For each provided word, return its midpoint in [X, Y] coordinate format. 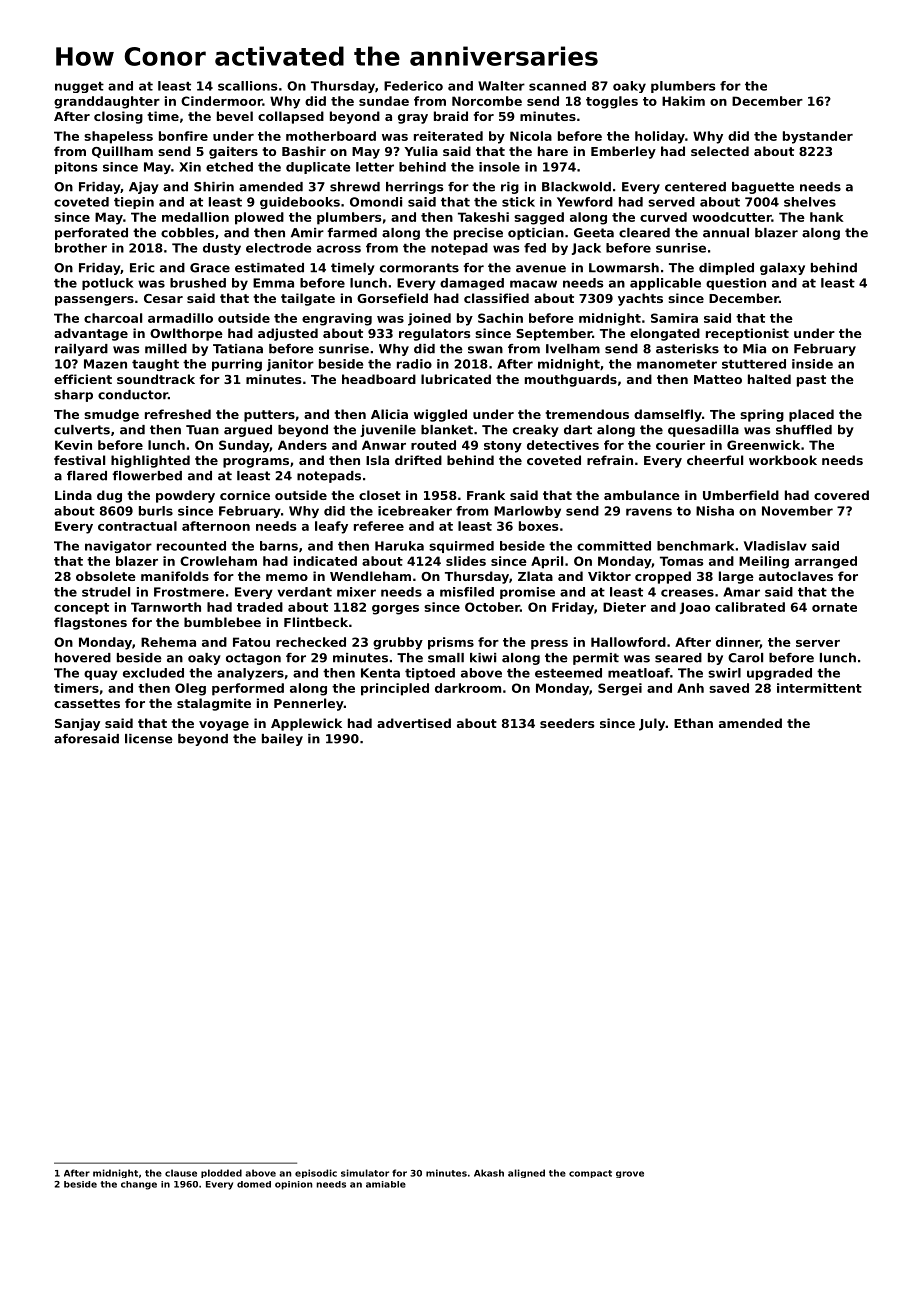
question [736, 284]
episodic [316, 1173]
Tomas [682, 561]
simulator [365, 1173]
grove [630, 1174]
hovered [83, 658]
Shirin [214, 187]
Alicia [389, 414]
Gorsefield [392, 298]
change [139, 1185]
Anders [302, 445]
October [492, 607]
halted [769, 379]
